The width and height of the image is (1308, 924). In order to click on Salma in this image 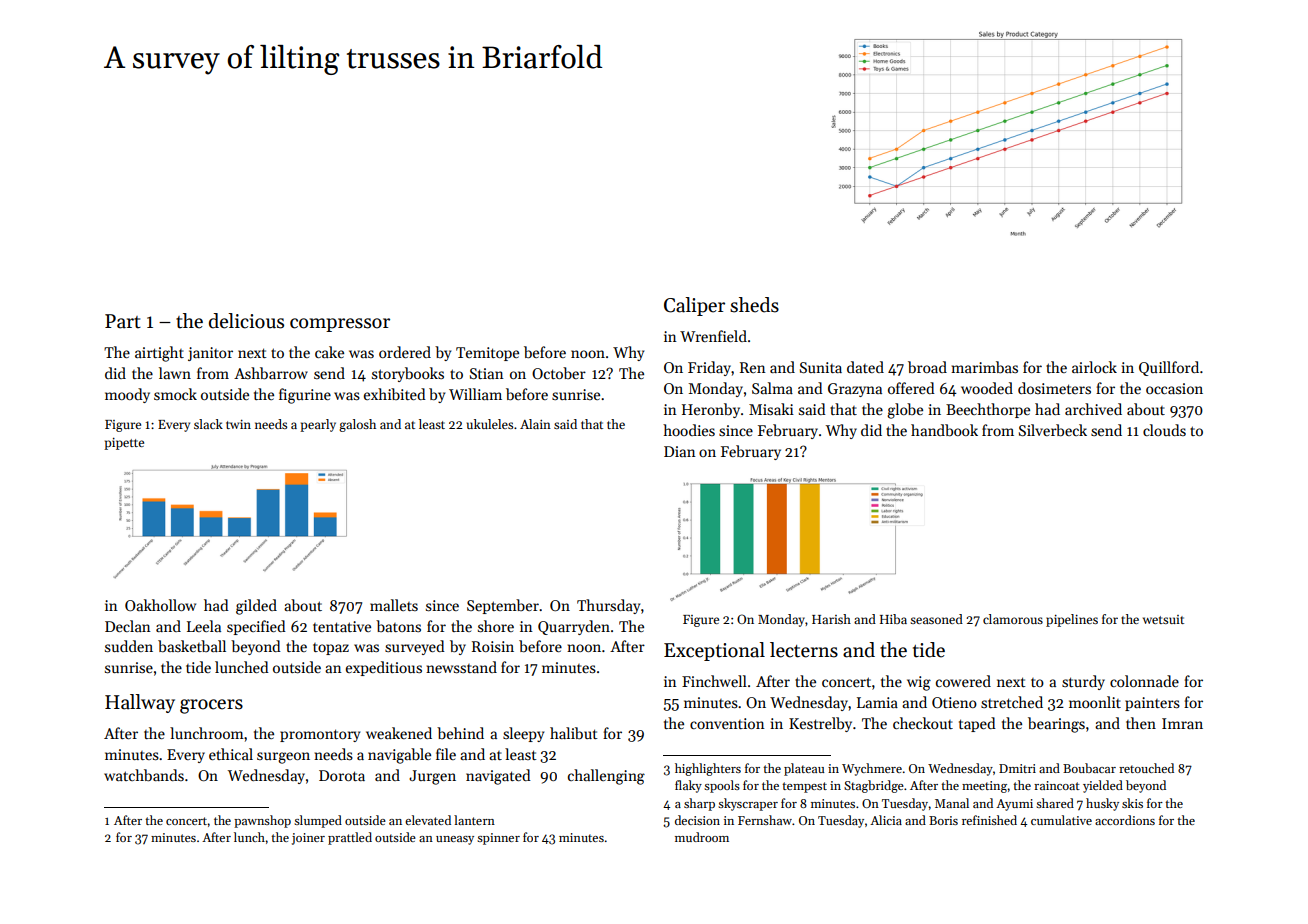, I will do `click(772, 388)`.
